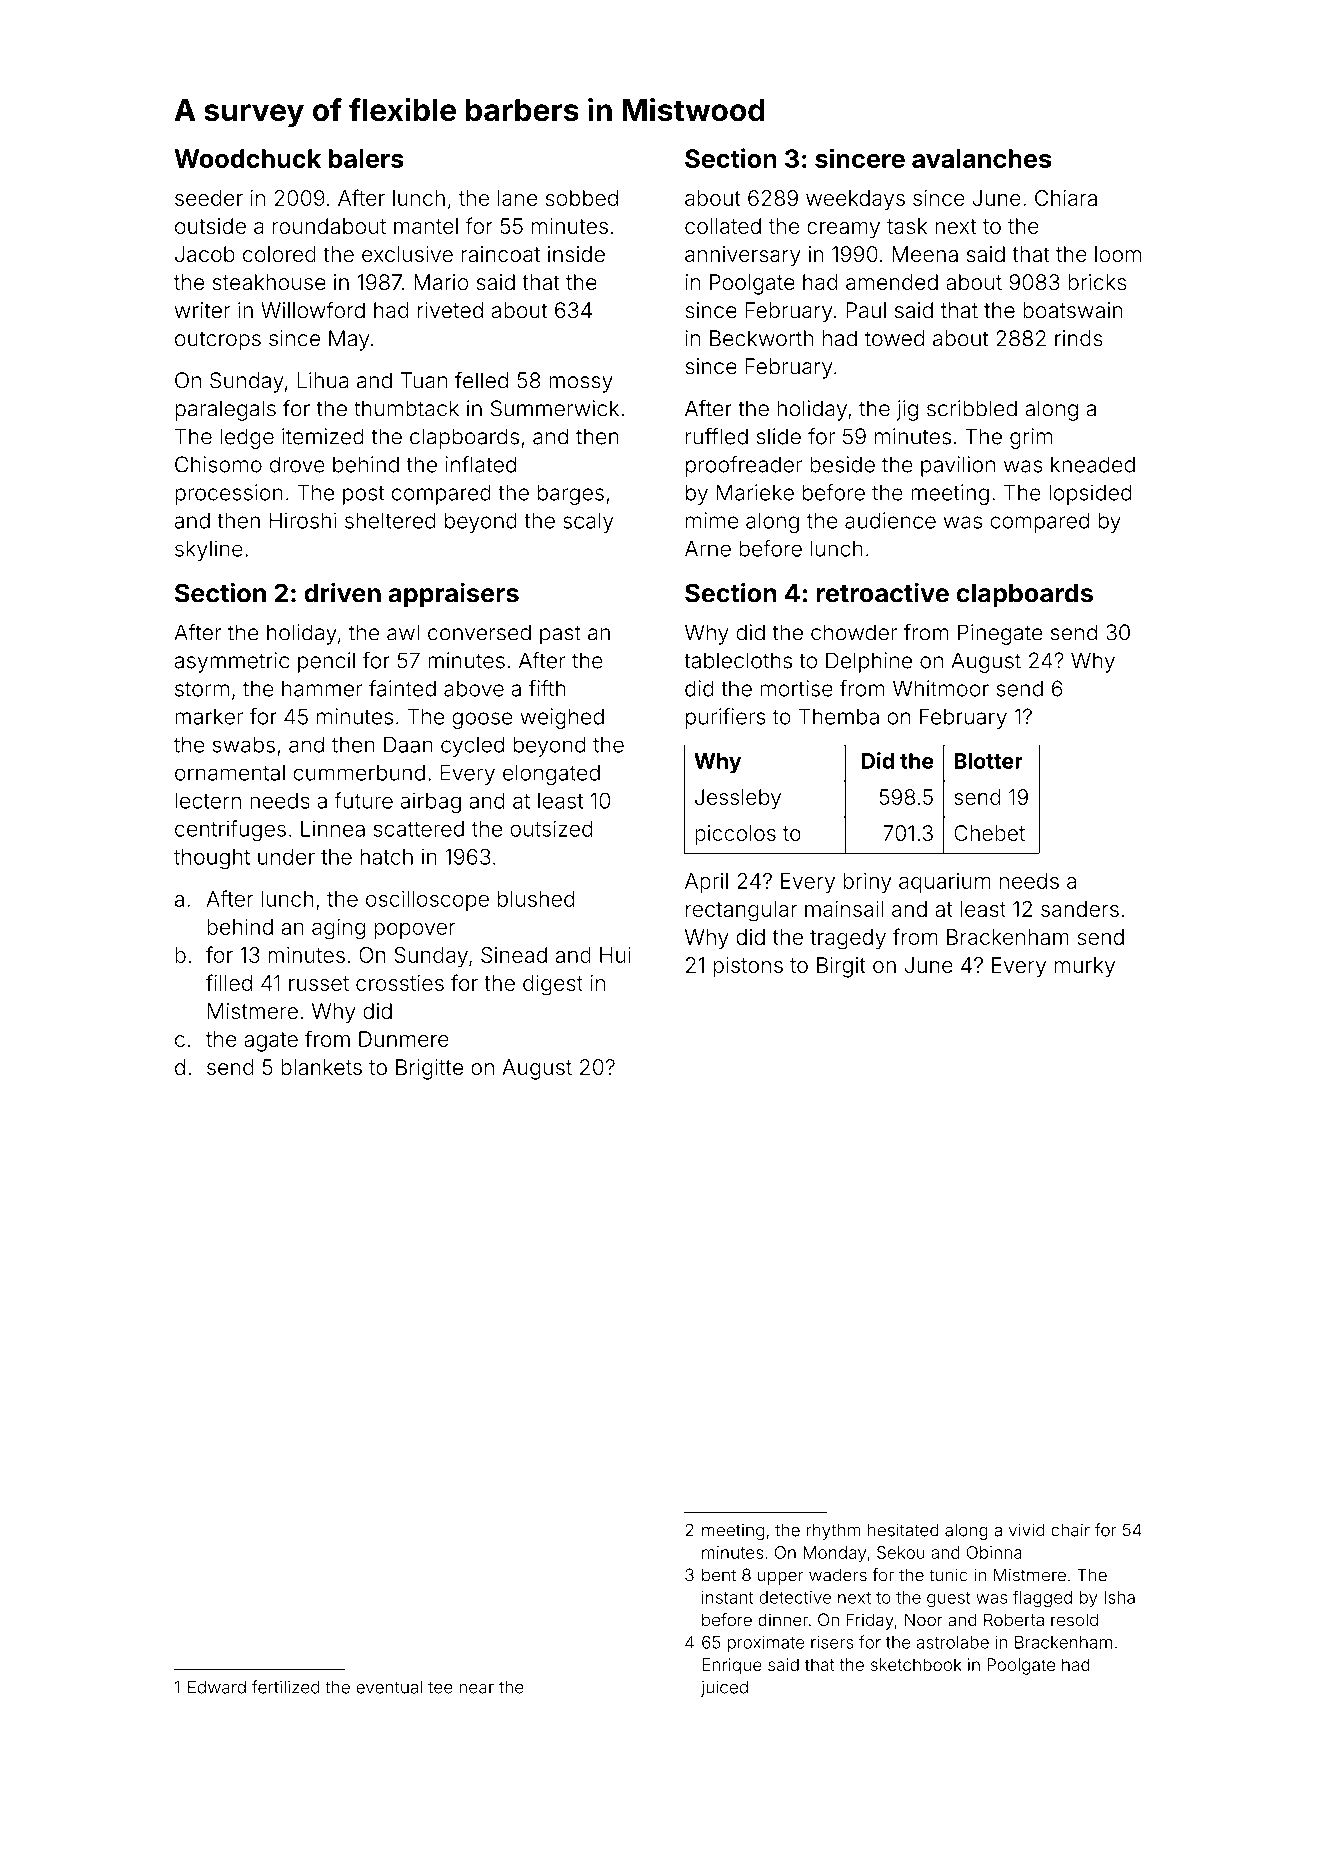  I want to click on Beckworth, so click(761, 338).
